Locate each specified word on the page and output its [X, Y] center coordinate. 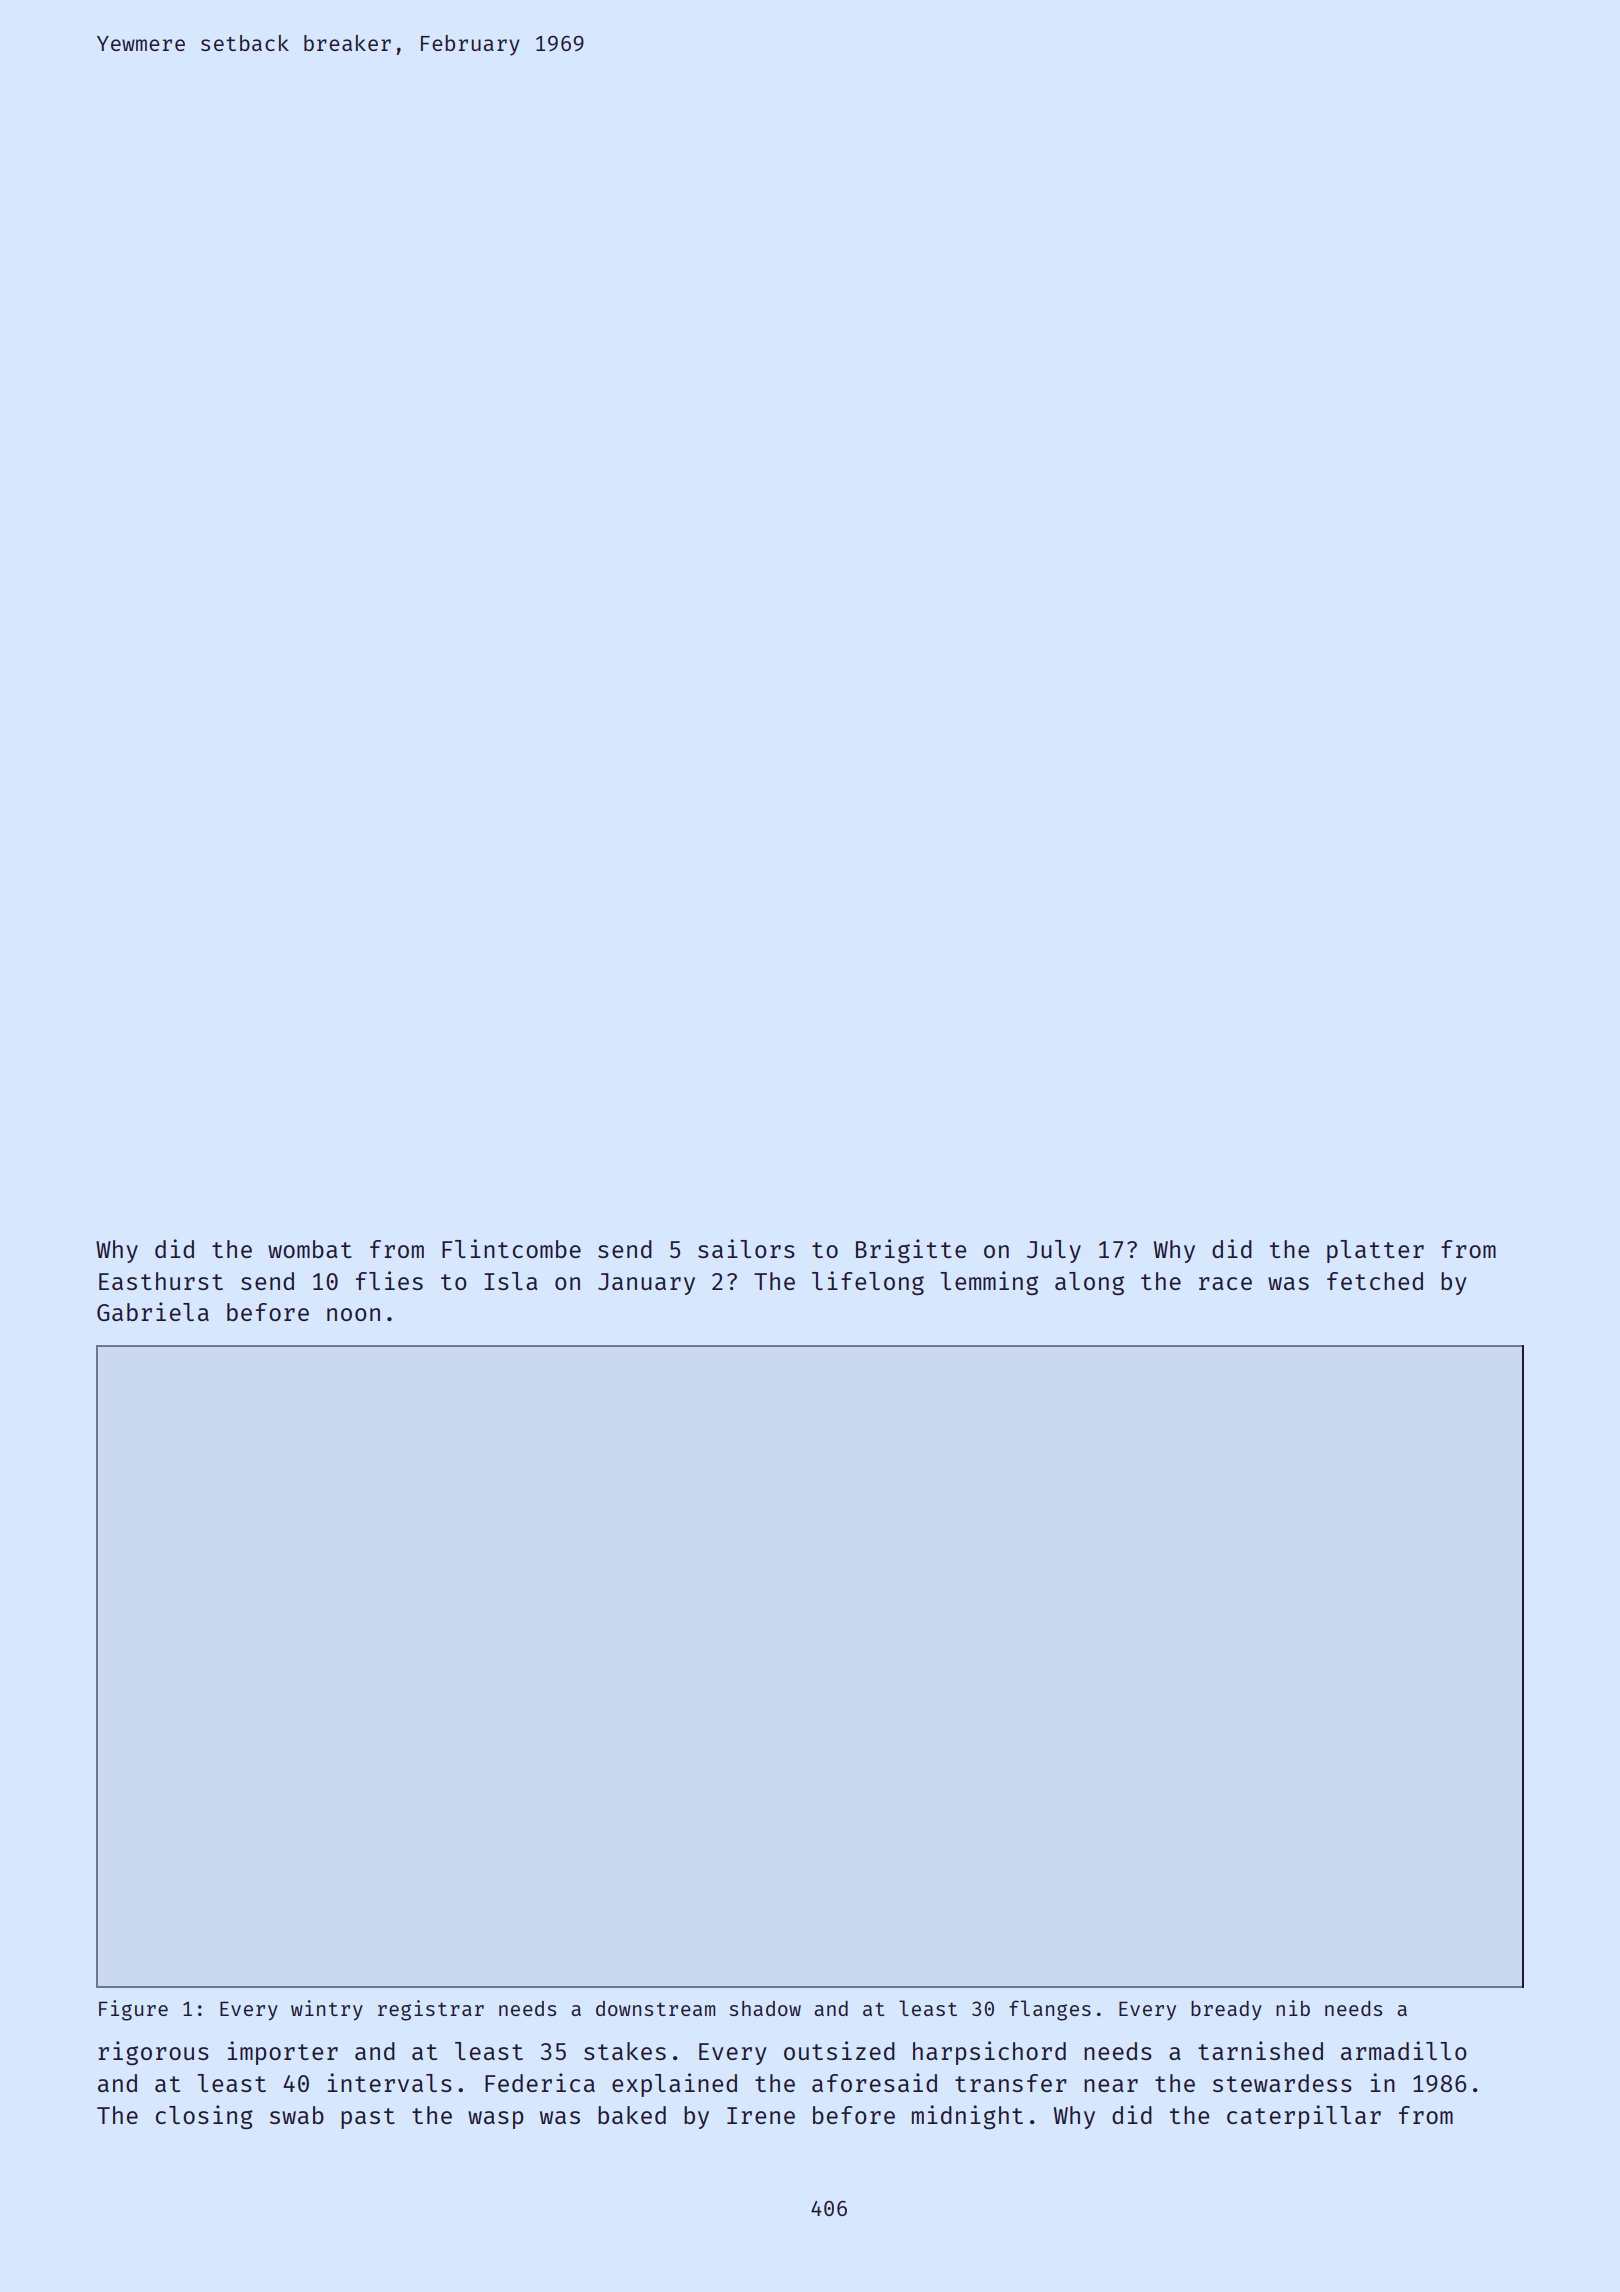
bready [1226, 2011]
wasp [496, 2120]
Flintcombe [511, 1248]
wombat [310, 1249]
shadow [765, 2008]
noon [353, 1314]
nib [1293, 2008]
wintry [327, 2010]
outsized [839, 2050]
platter [1375, 1251]
